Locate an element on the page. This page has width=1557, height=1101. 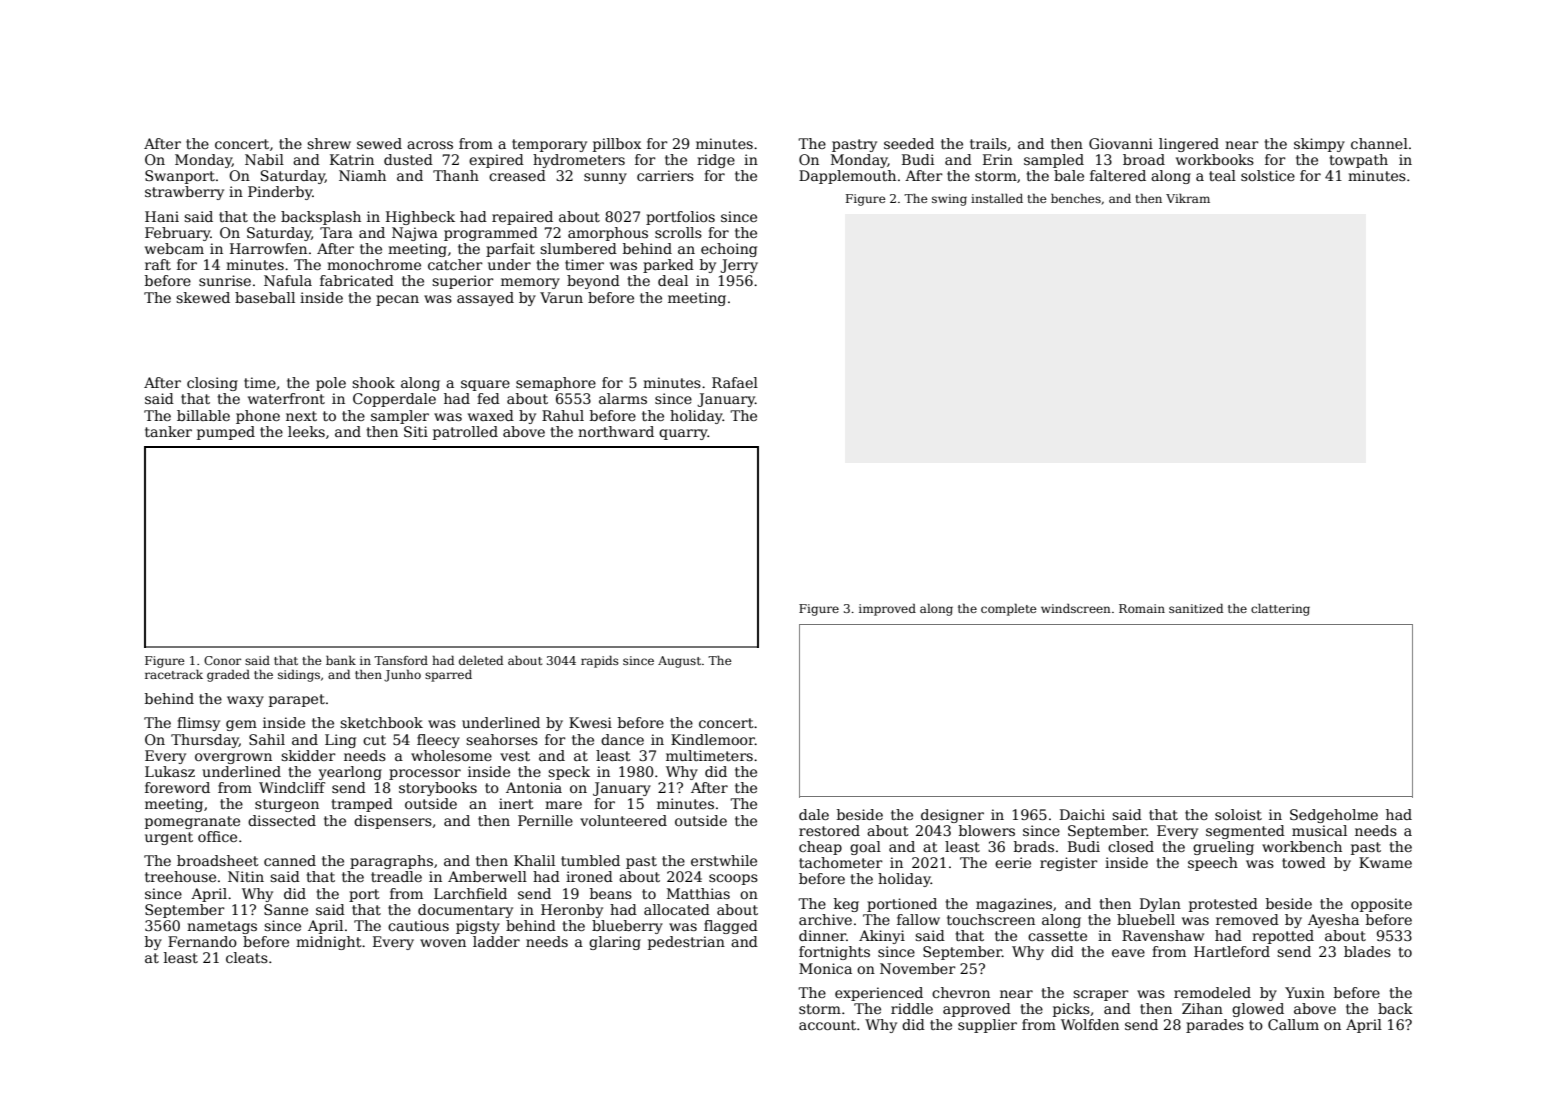
bank is located at coordinates (341, 660).
